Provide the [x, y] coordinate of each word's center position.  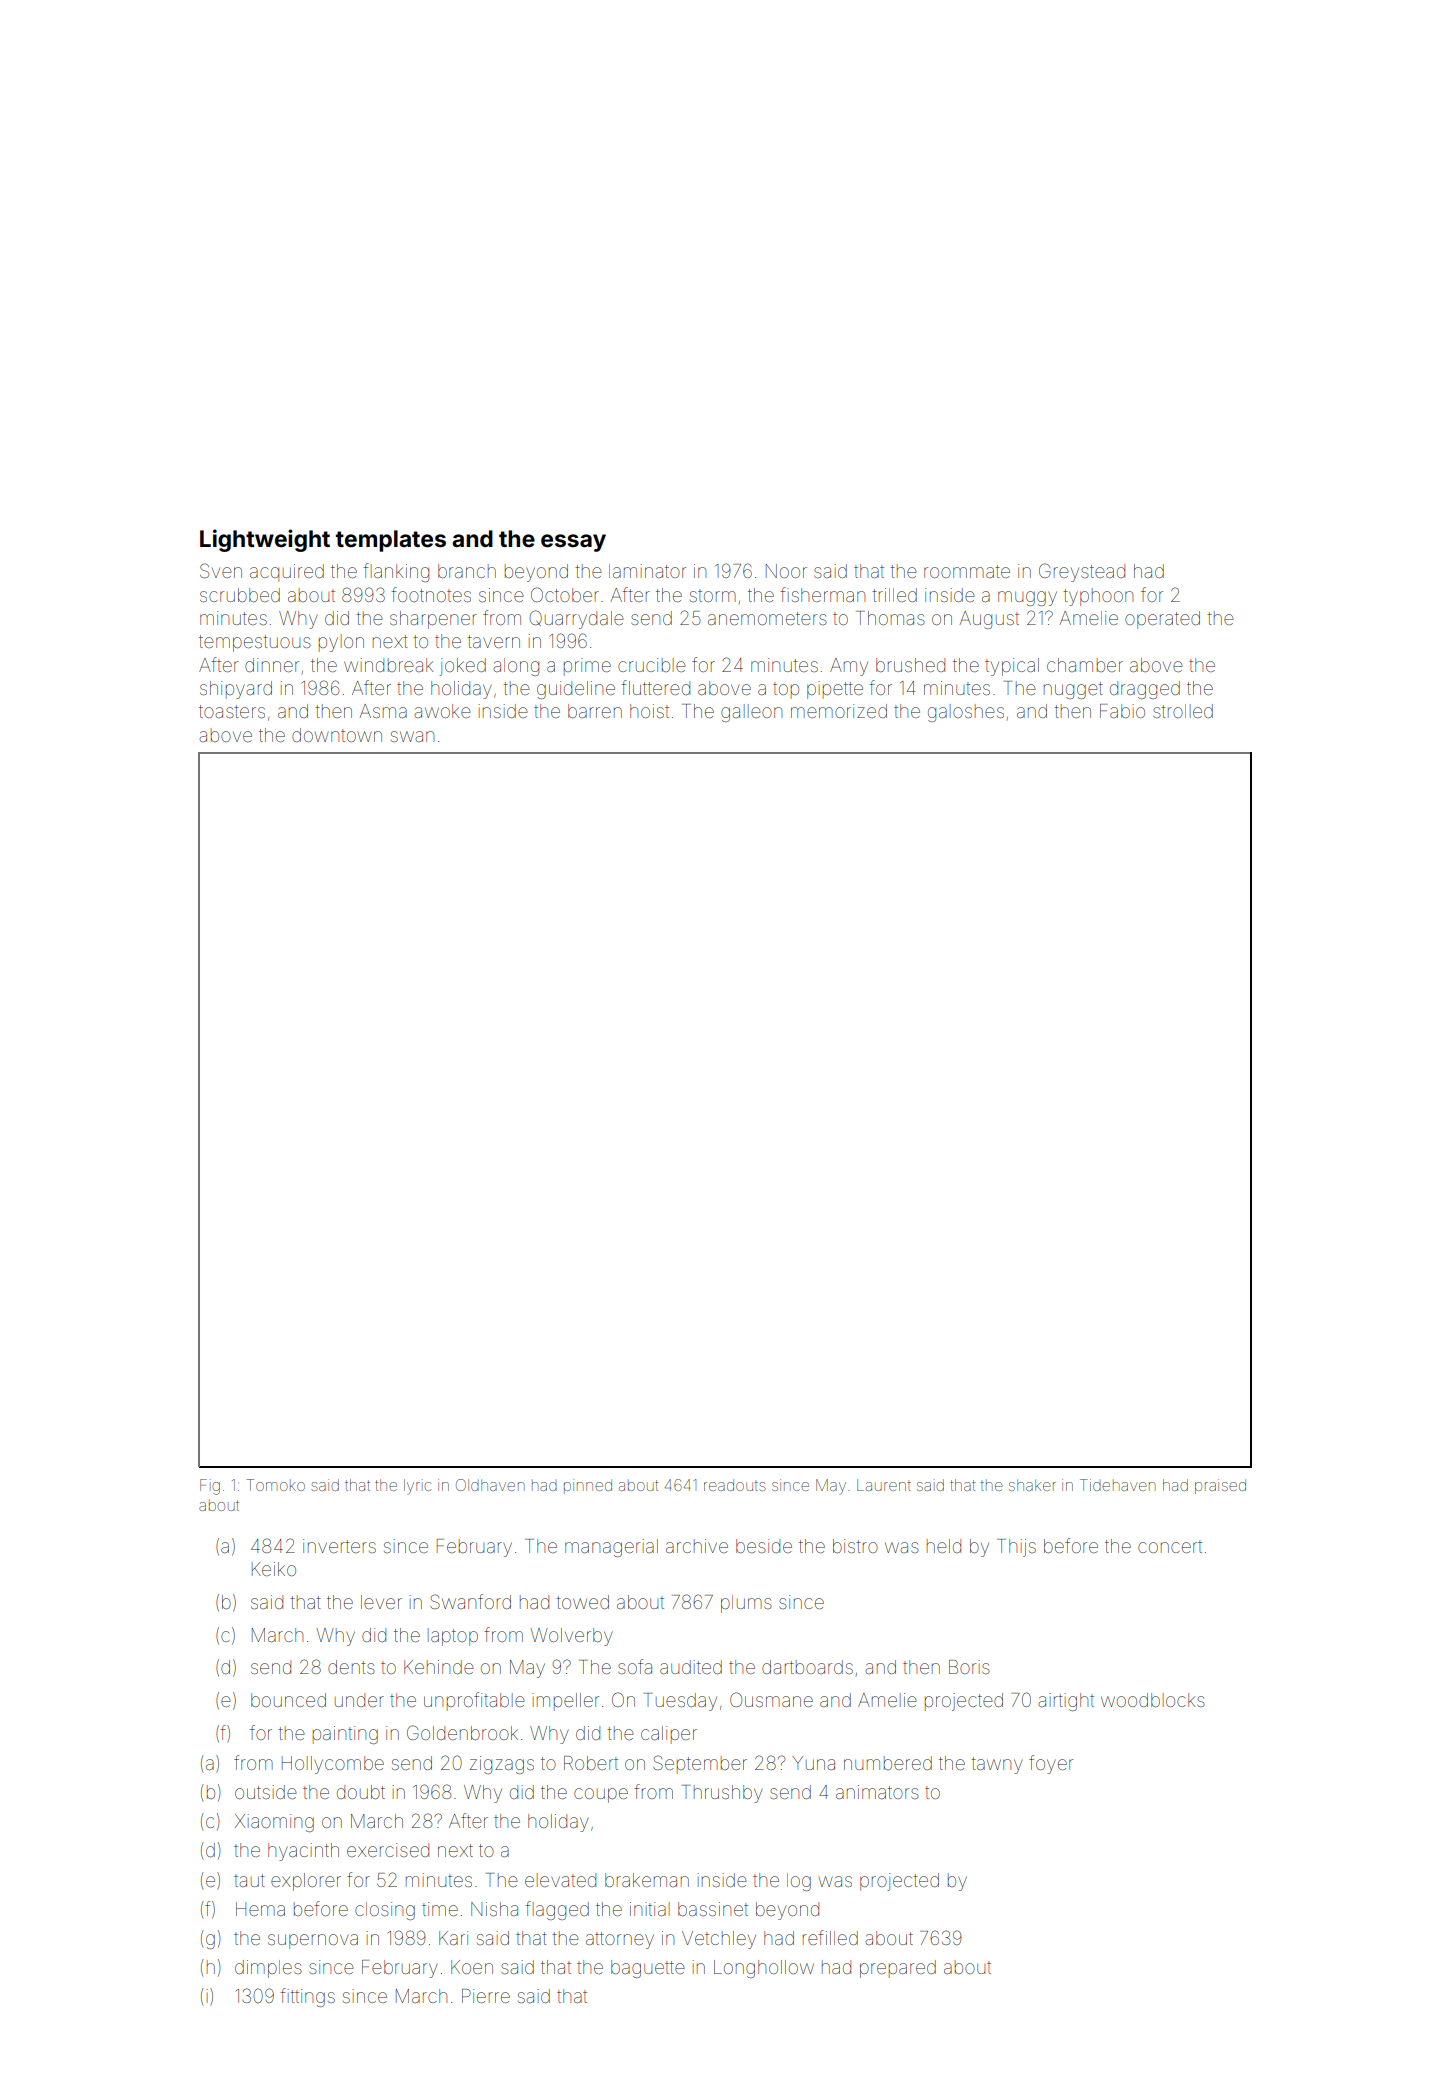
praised [1220, 1486]
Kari [453, 1938]
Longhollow [764, 1969]
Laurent [884, 1485]
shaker [1032, 1485]
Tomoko [275, 1485]
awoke [442, 711]
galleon [751, 713]
